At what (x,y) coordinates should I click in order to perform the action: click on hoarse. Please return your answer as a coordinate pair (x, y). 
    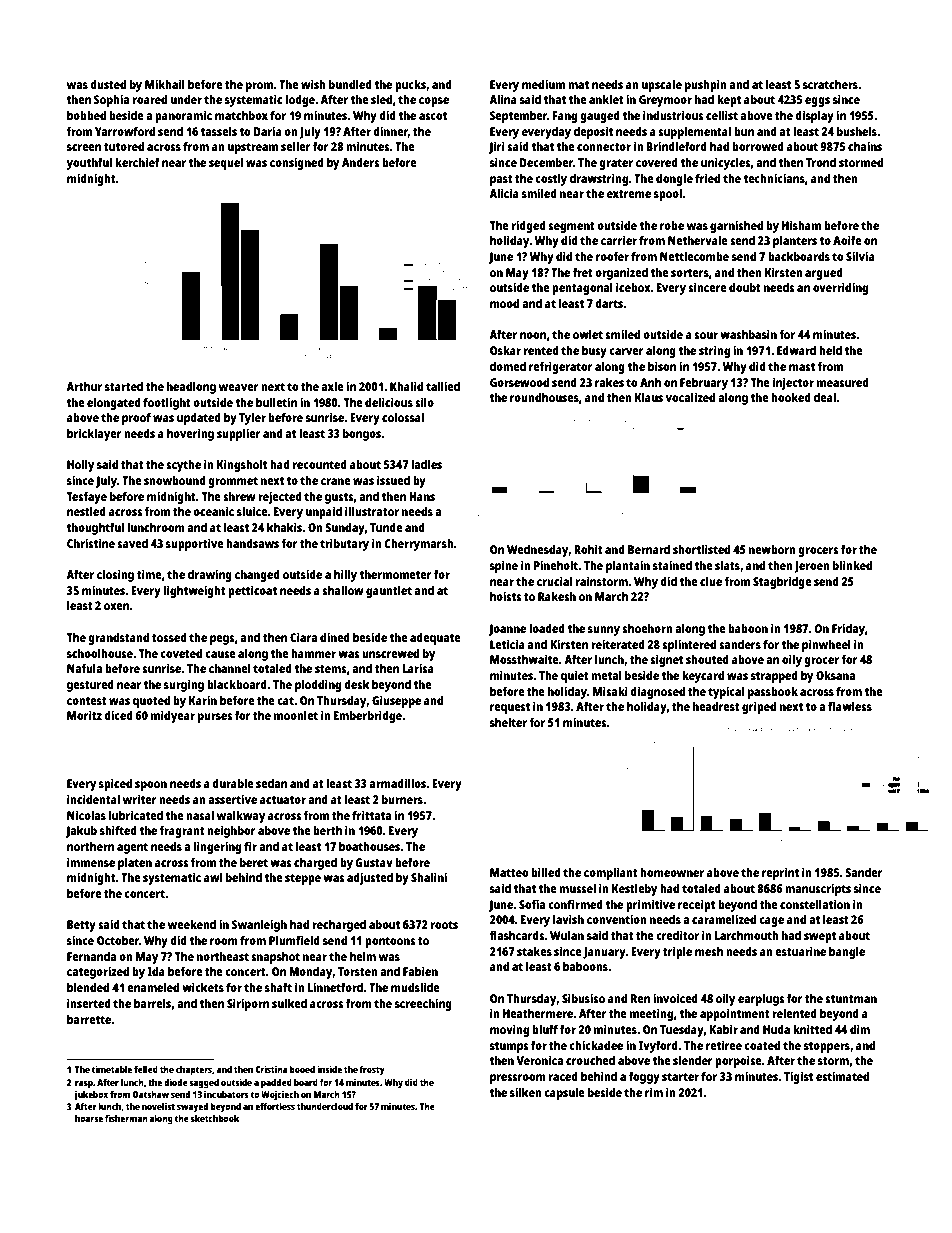
    Looking at the image, I should click on (89, 1118).
